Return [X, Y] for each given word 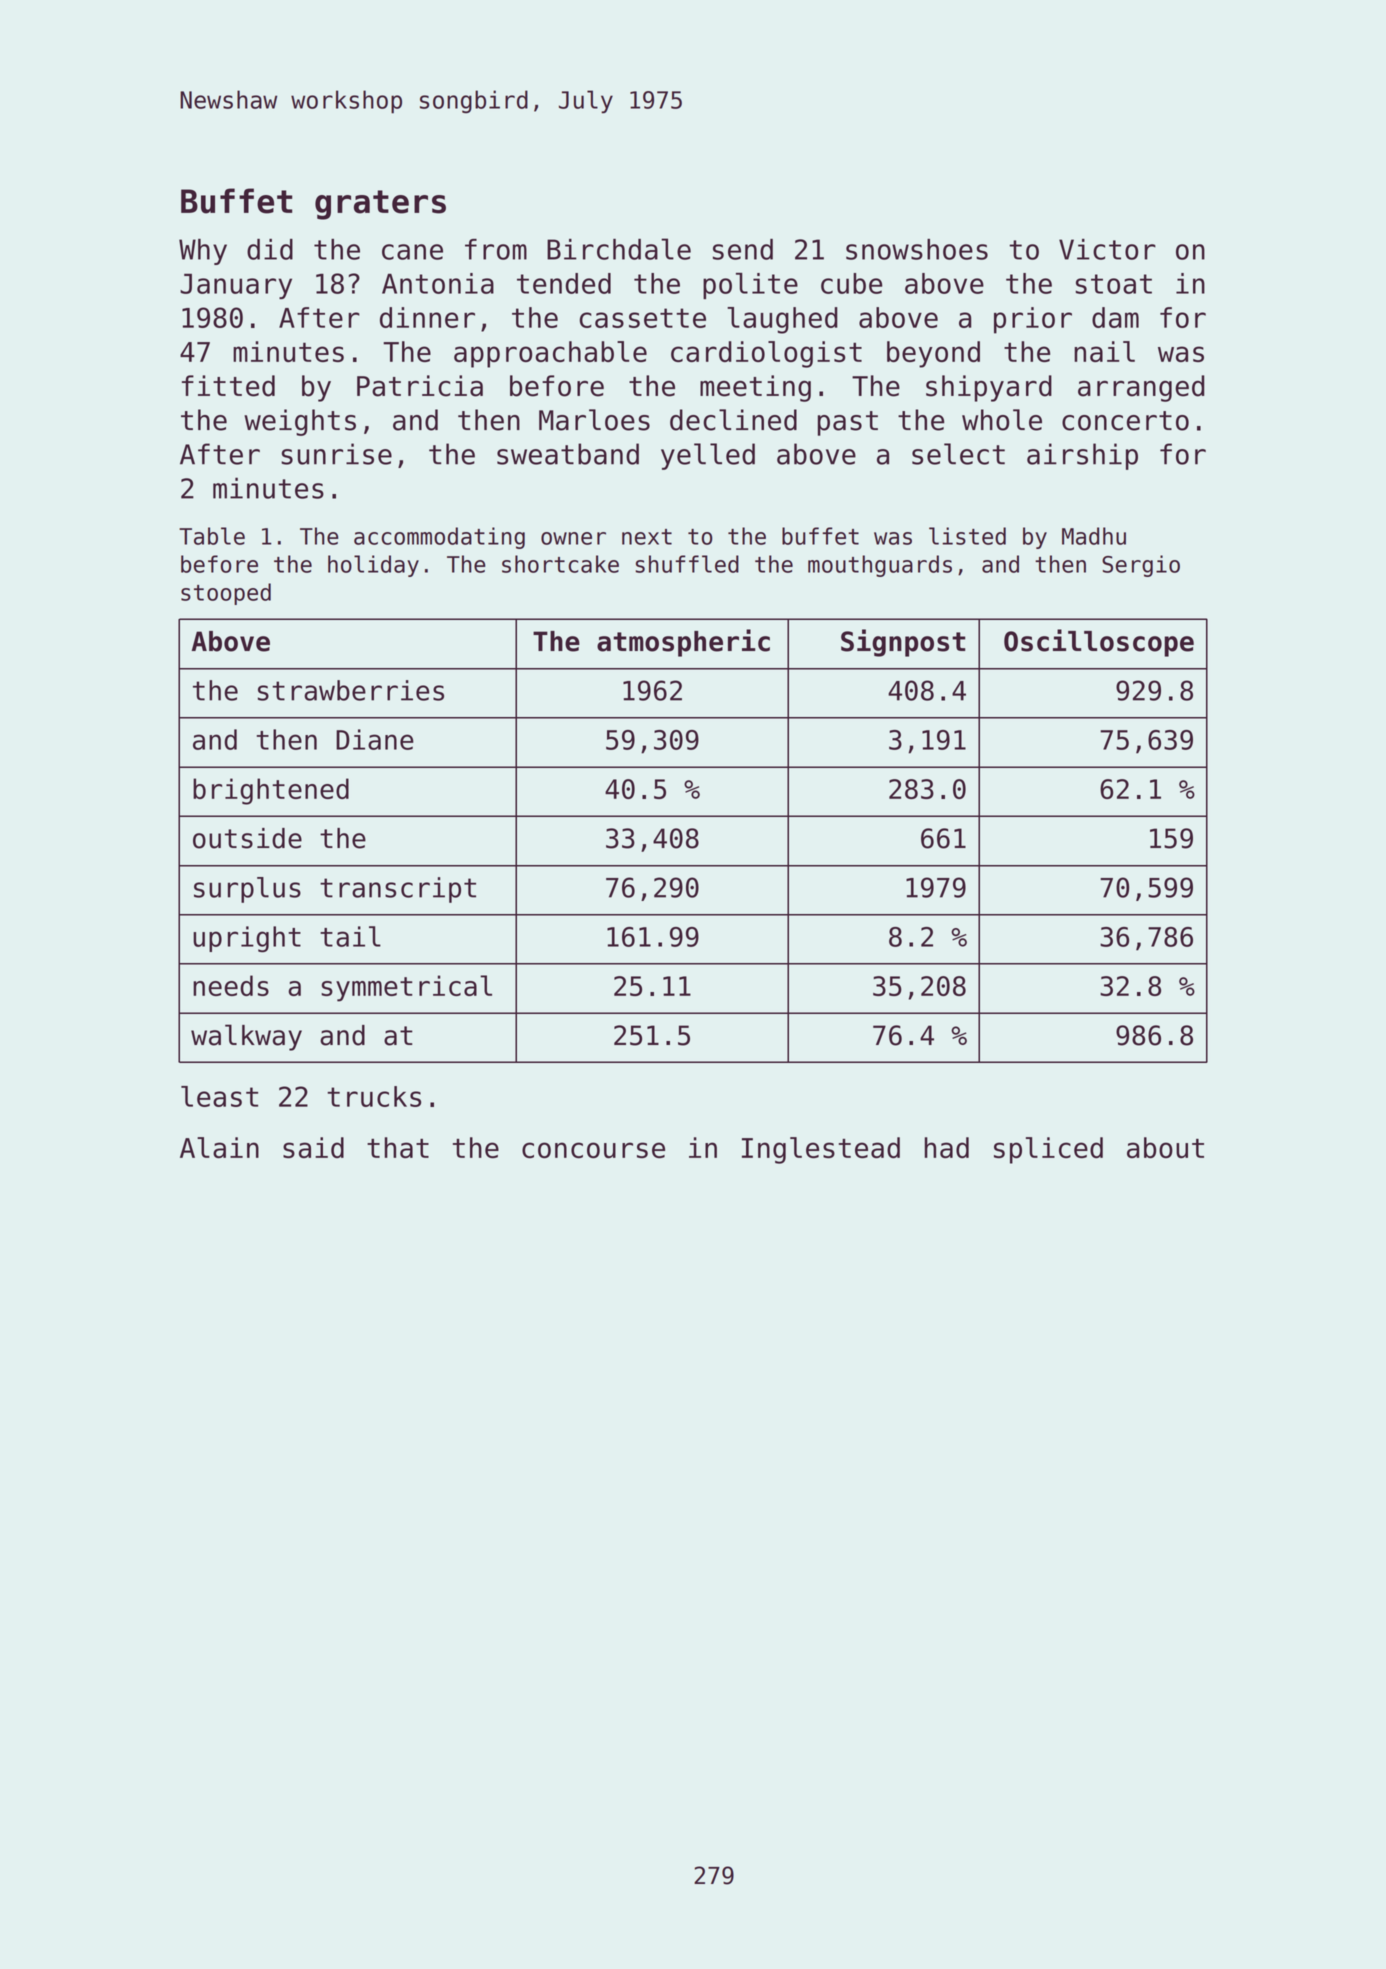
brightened [271, 791]
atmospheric [683, 643]
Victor [1107, 249]
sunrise [336, 454]
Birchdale [619, 249]
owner [573, 538]
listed [967, 536]
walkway [246, 1037]
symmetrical [406, 988]
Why [203, 252]
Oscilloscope [1099, 643]
